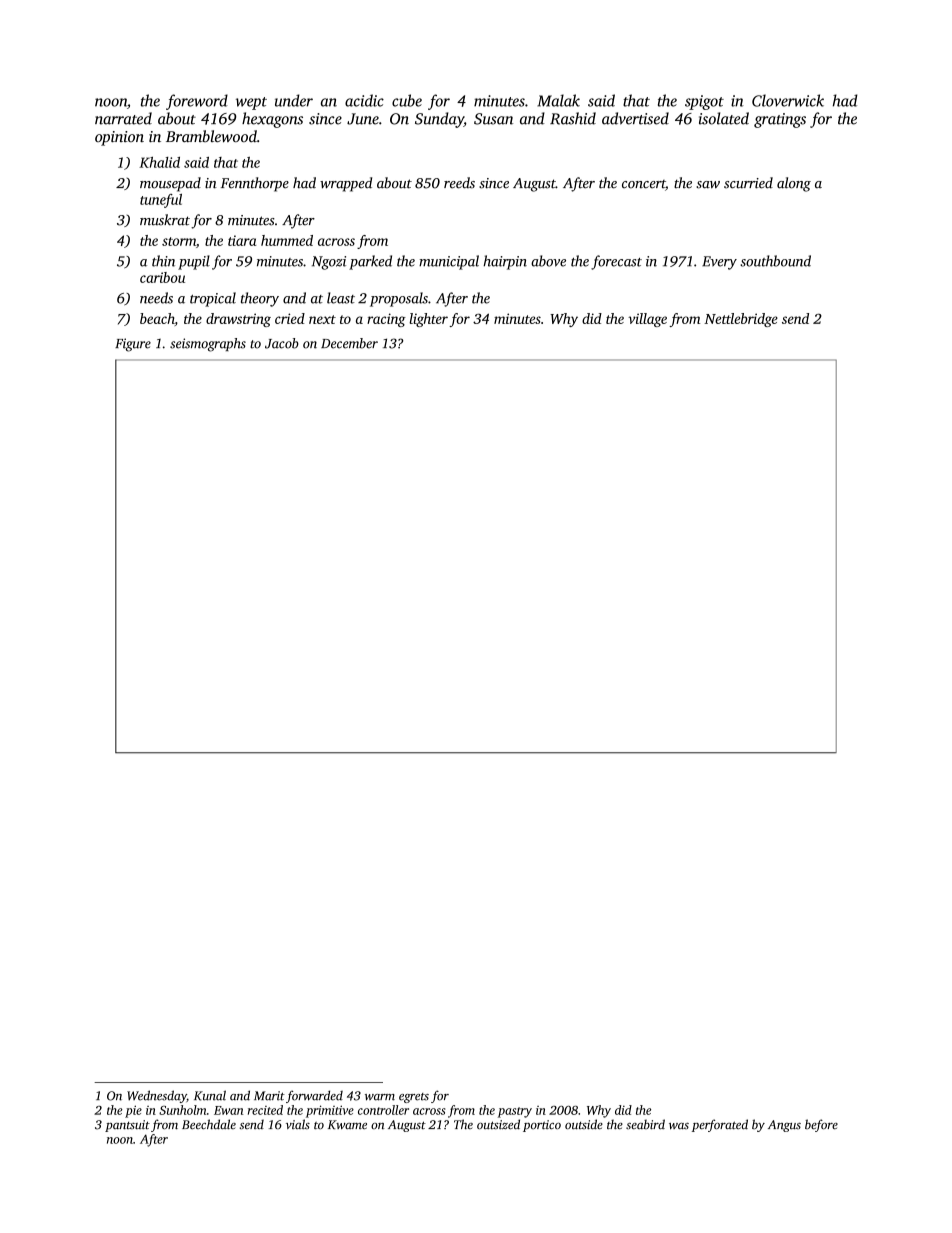  Describe the element at coordinates (573, 118) in the screenshot. I see `Rashid` at that location.
